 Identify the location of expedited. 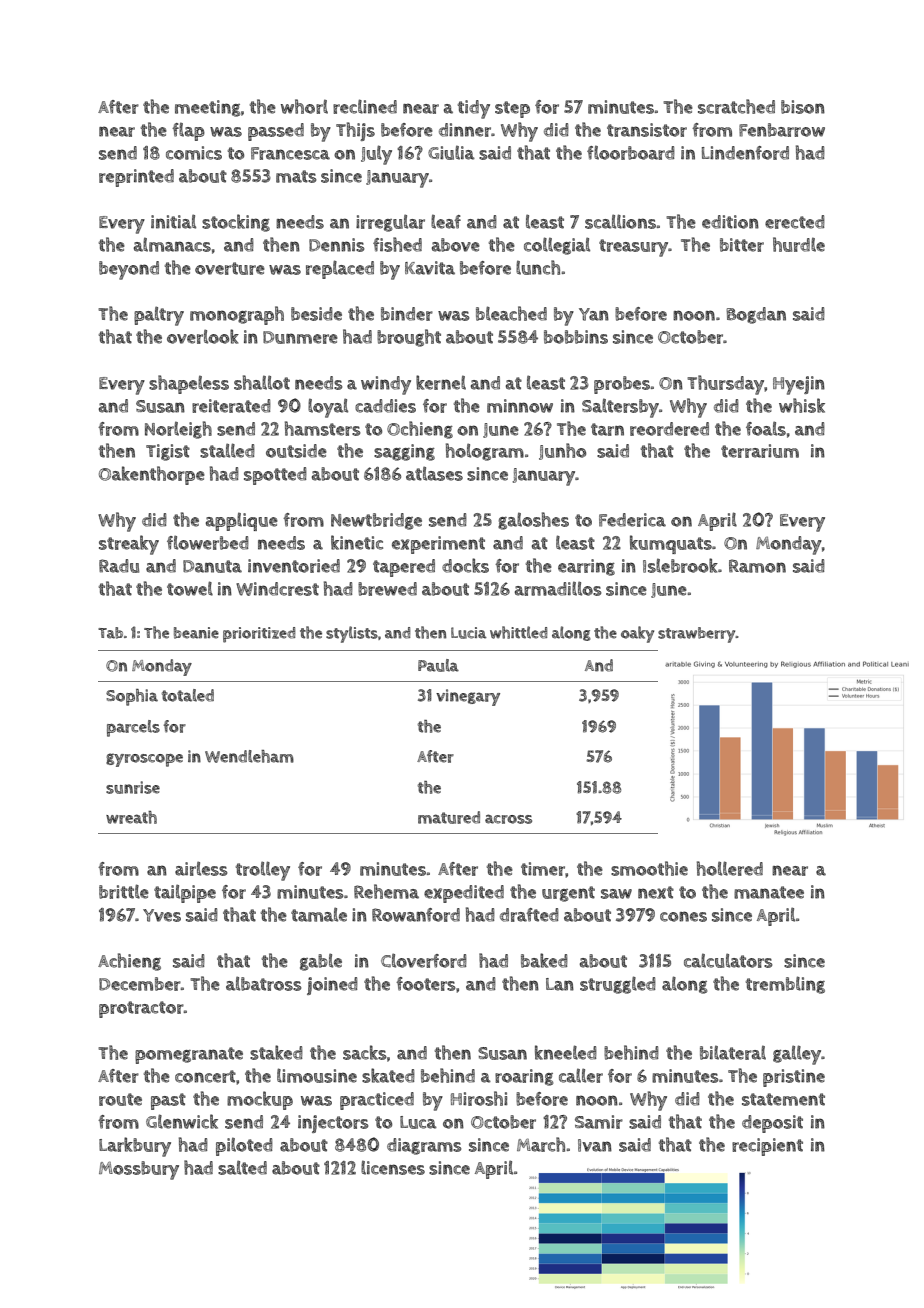
(464, 894).
